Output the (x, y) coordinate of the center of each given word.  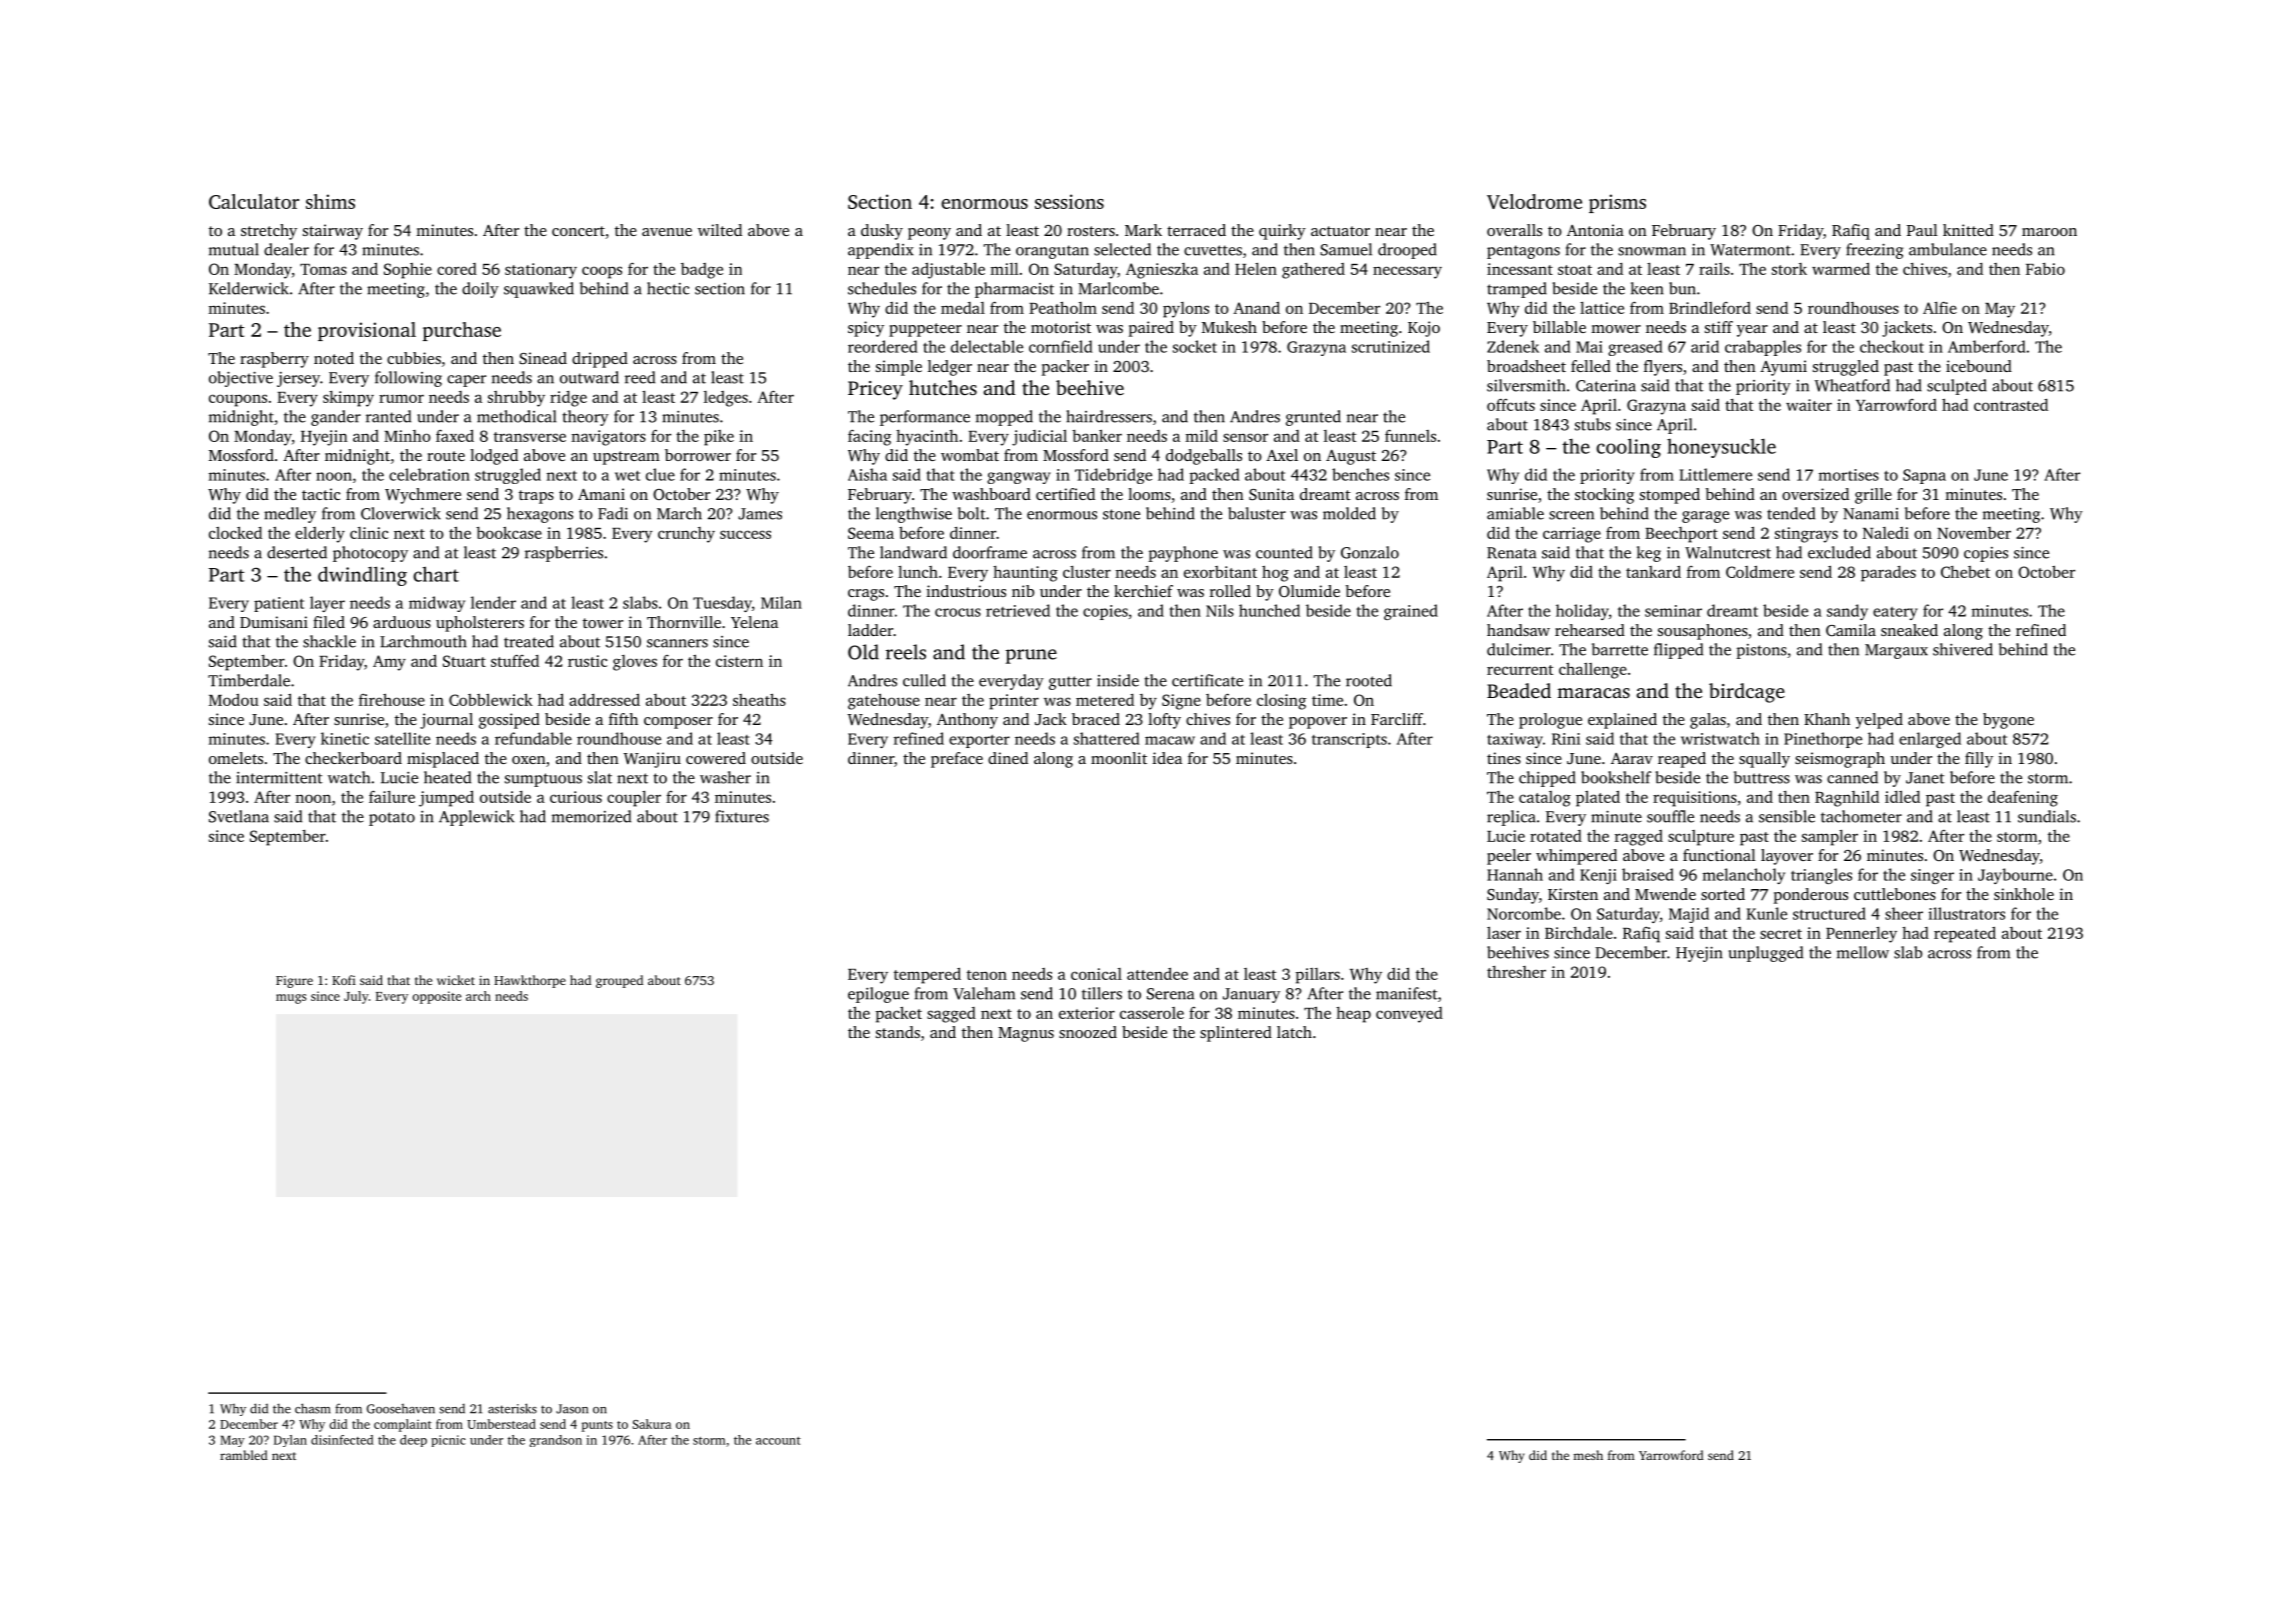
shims (330, 201)
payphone (1183, 554)
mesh (1588, 1455)
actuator (1340, 231)
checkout (1892, 346)
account (778, 1441)
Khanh (1827, 719)
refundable (533, 738)
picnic (448, 1441)
